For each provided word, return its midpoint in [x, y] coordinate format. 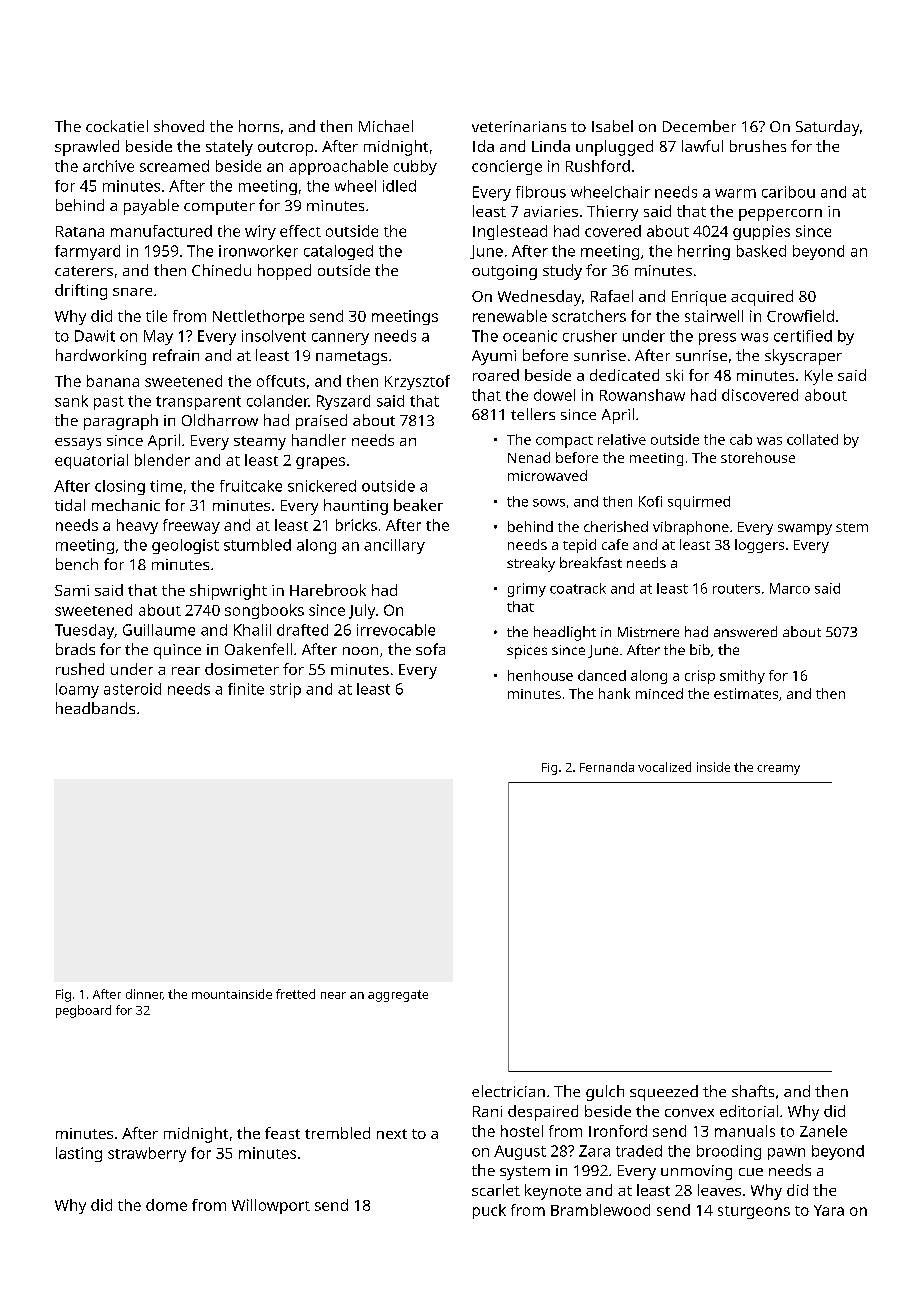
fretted [295, 994]
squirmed [699, 503]
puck [489, 1211]
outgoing [504, 272]
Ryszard [343, 402]
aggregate [398, 996]
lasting [79, 1154]
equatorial [91, 461]
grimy [527, 590]
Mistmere [648, 632]
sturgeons [754, 1212]
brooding [729, 1152]
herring [704, 252]
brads [75, 649]
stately [229, 148]
